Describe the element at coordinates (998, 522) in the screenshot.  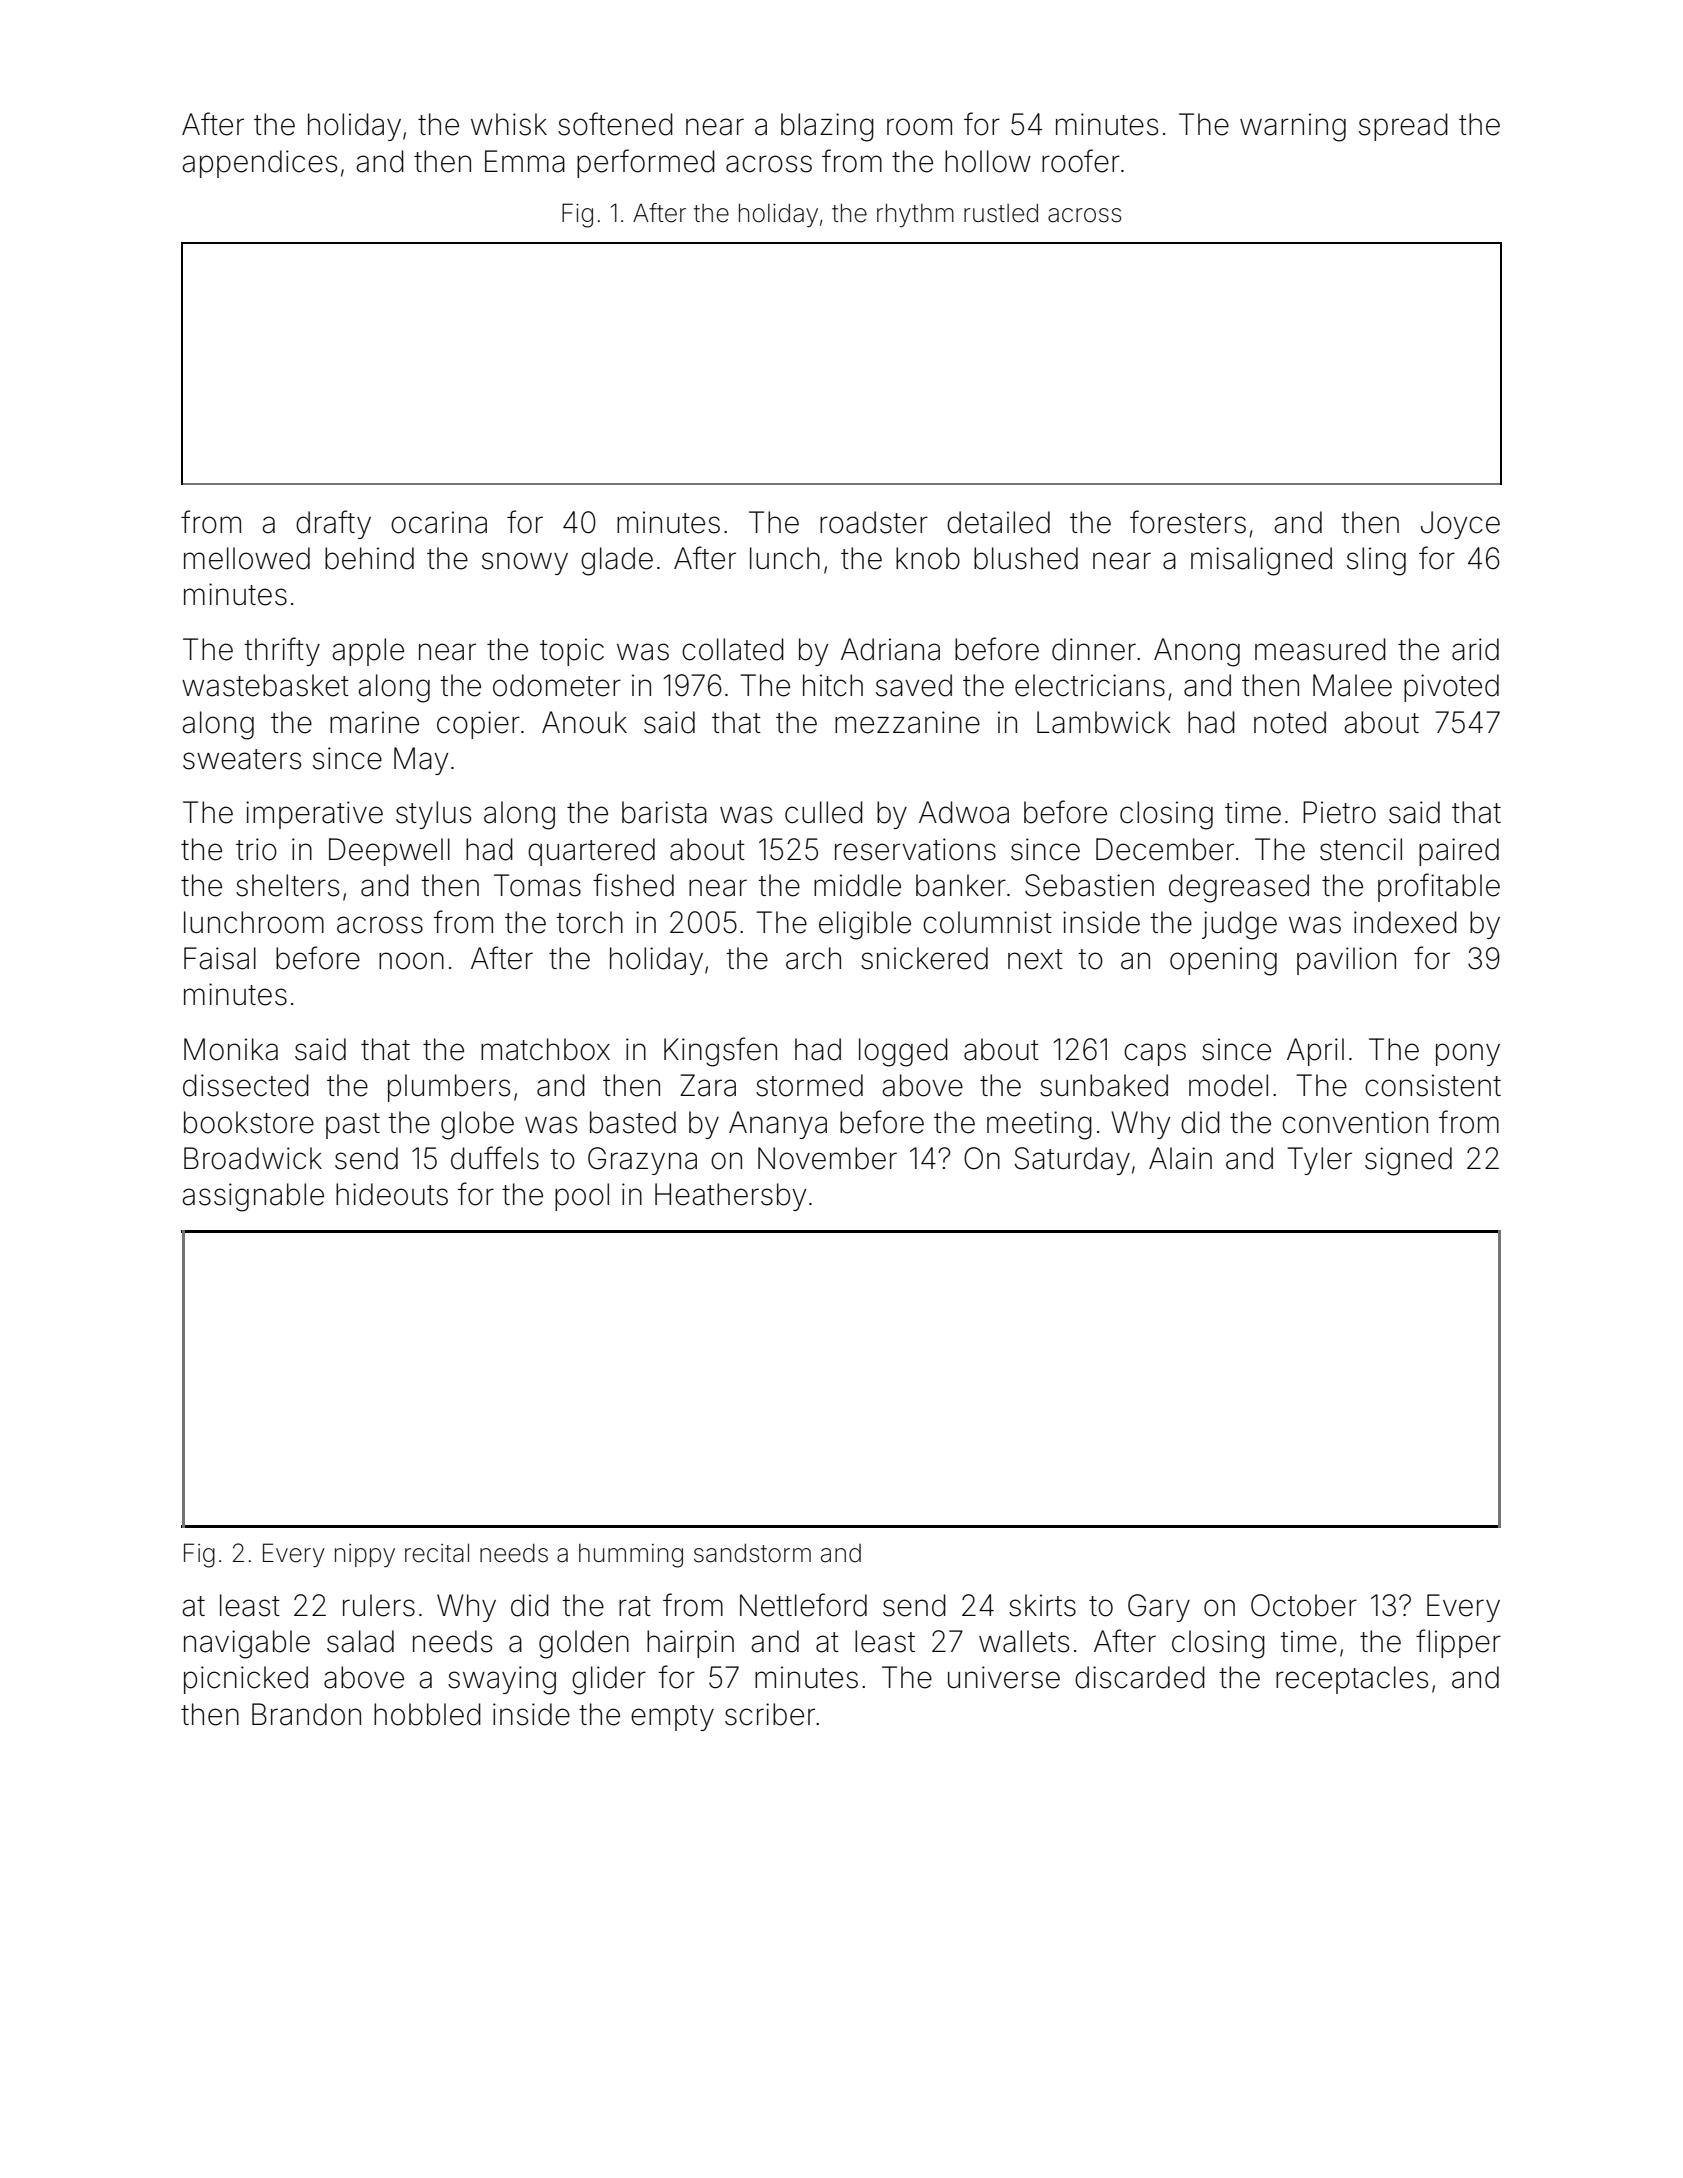
I see `detailed` at that location.
